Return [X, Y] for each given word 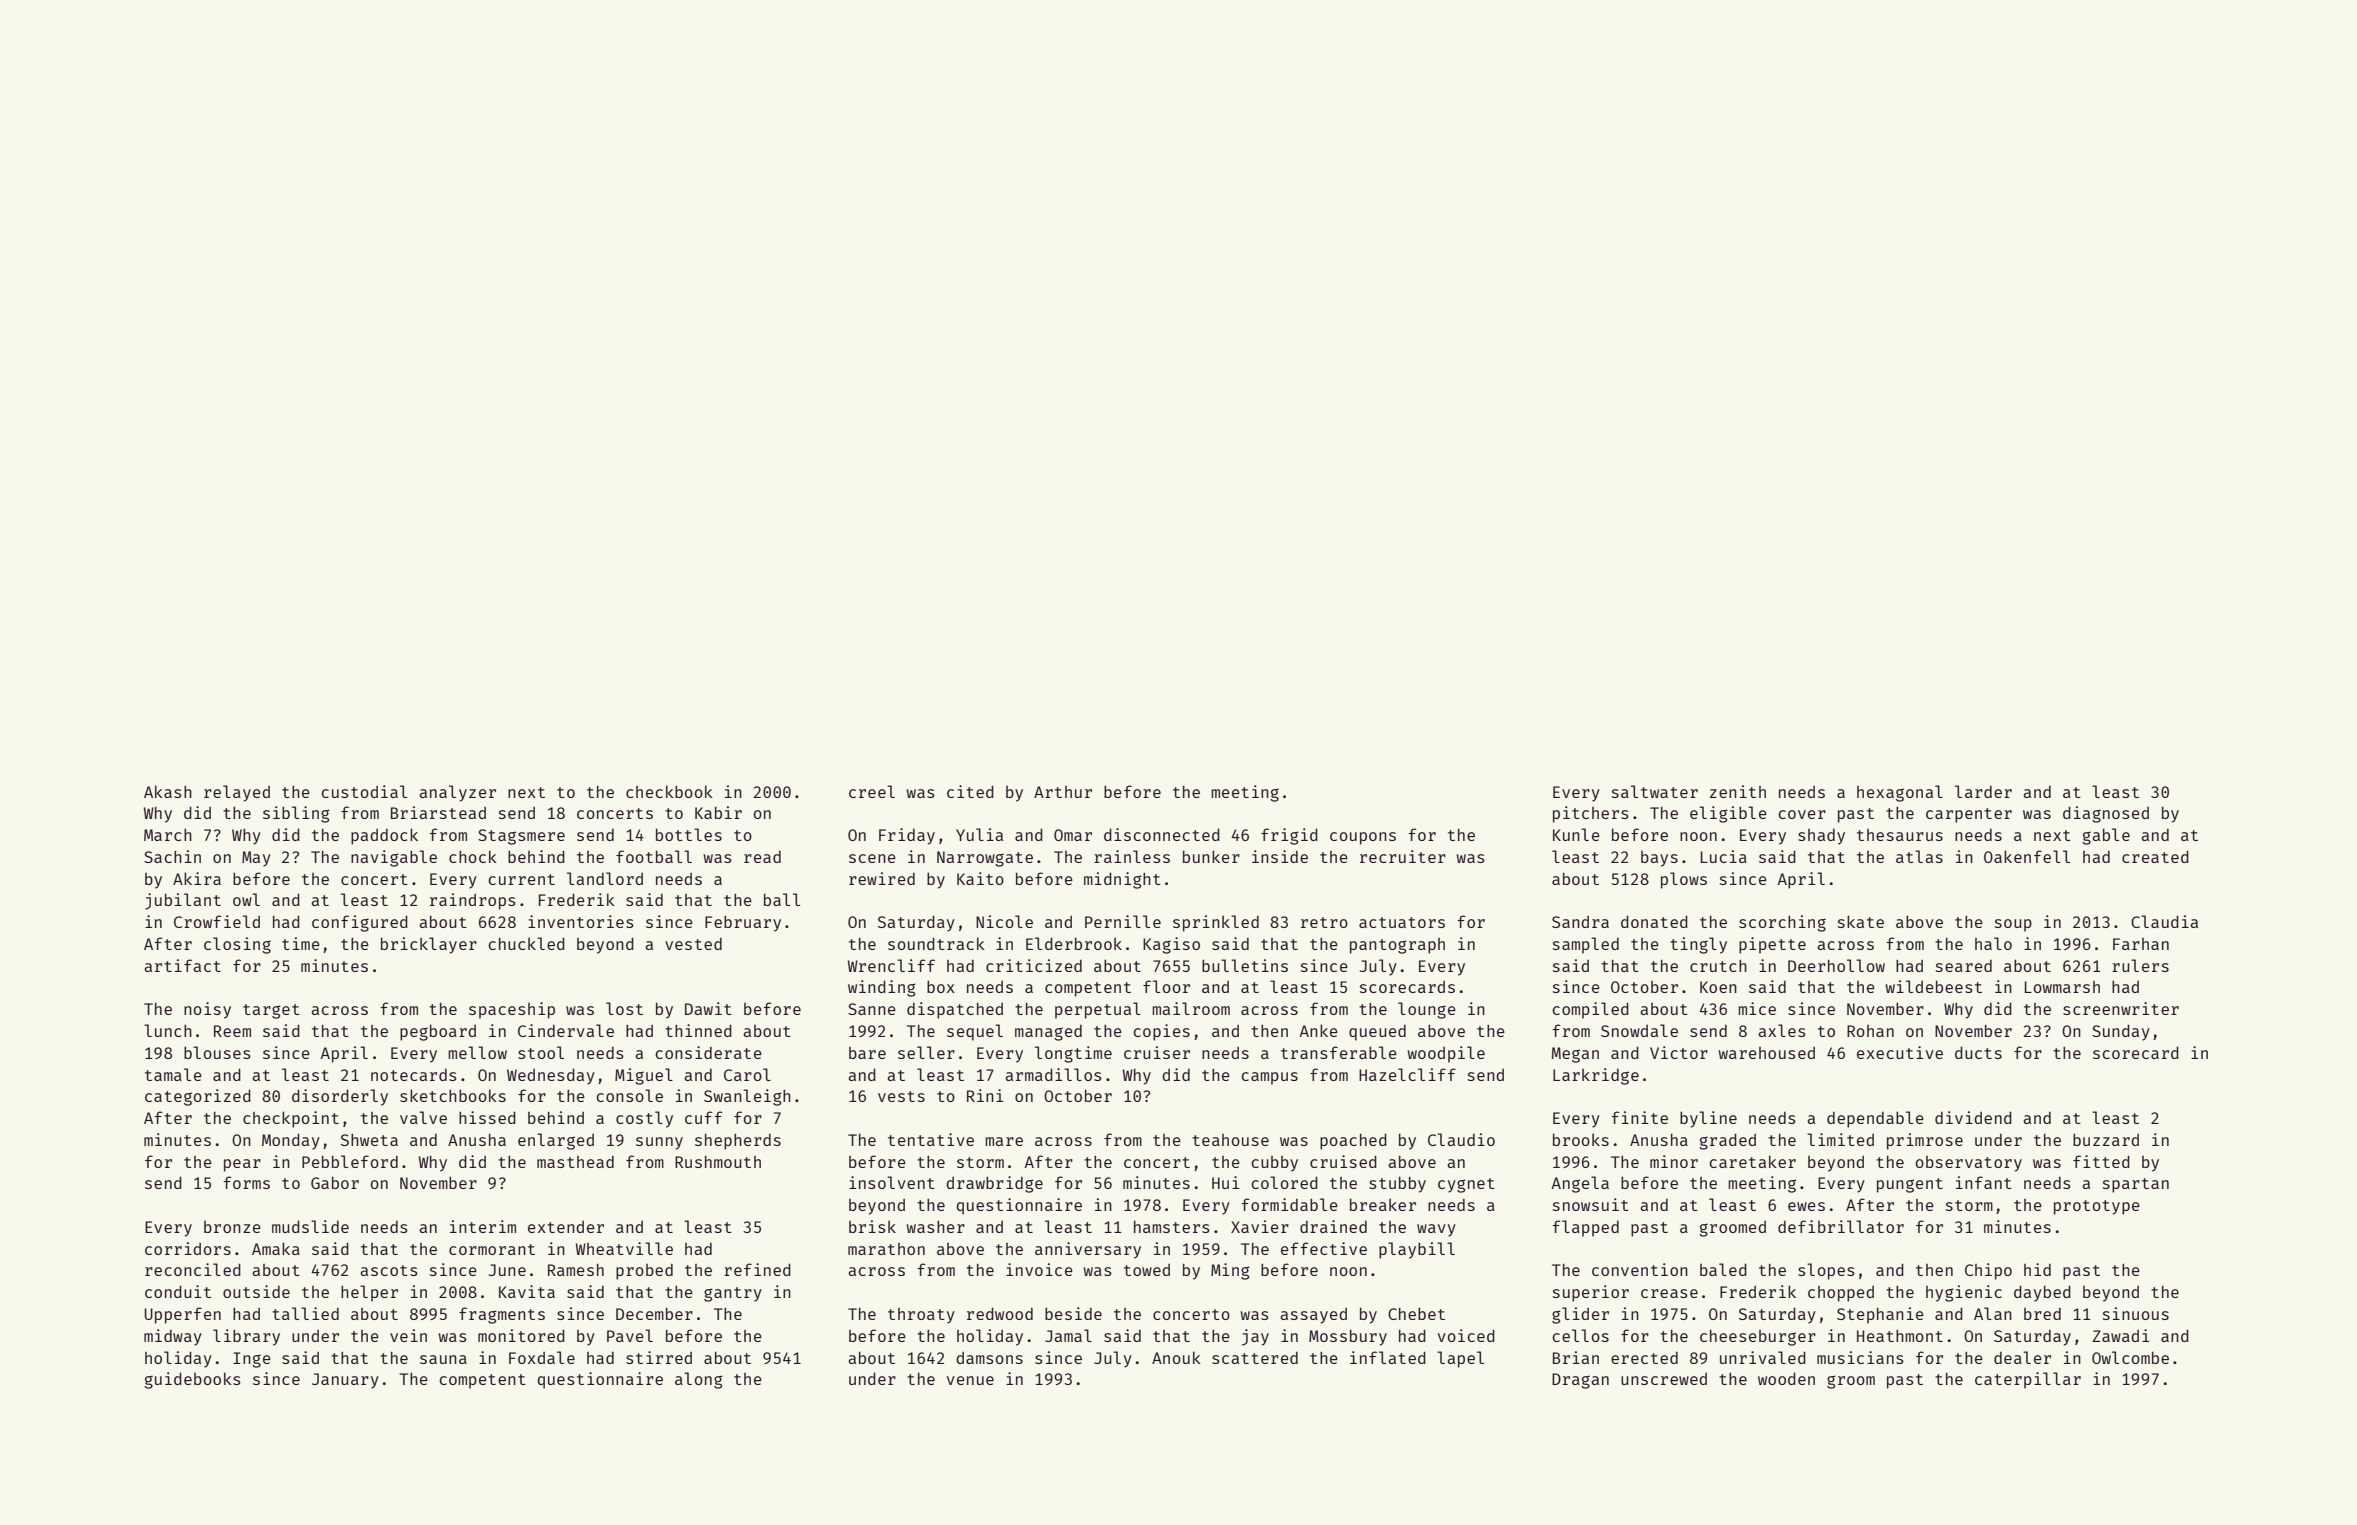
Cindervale [566, 1030]
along [699, 1380]
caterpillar [2028, 1380]
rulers [2140, 965]
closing [237, 945]
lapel [1460, 1359]
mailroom [1191, 1008]
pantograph [1397, 946]
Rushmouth [718, 1162]
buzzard [2106, 1139]
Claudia [2164, 921]
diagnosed [2106, 814]
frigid [1289, 836]
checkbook [669, 791]
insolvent [892, 1182]
